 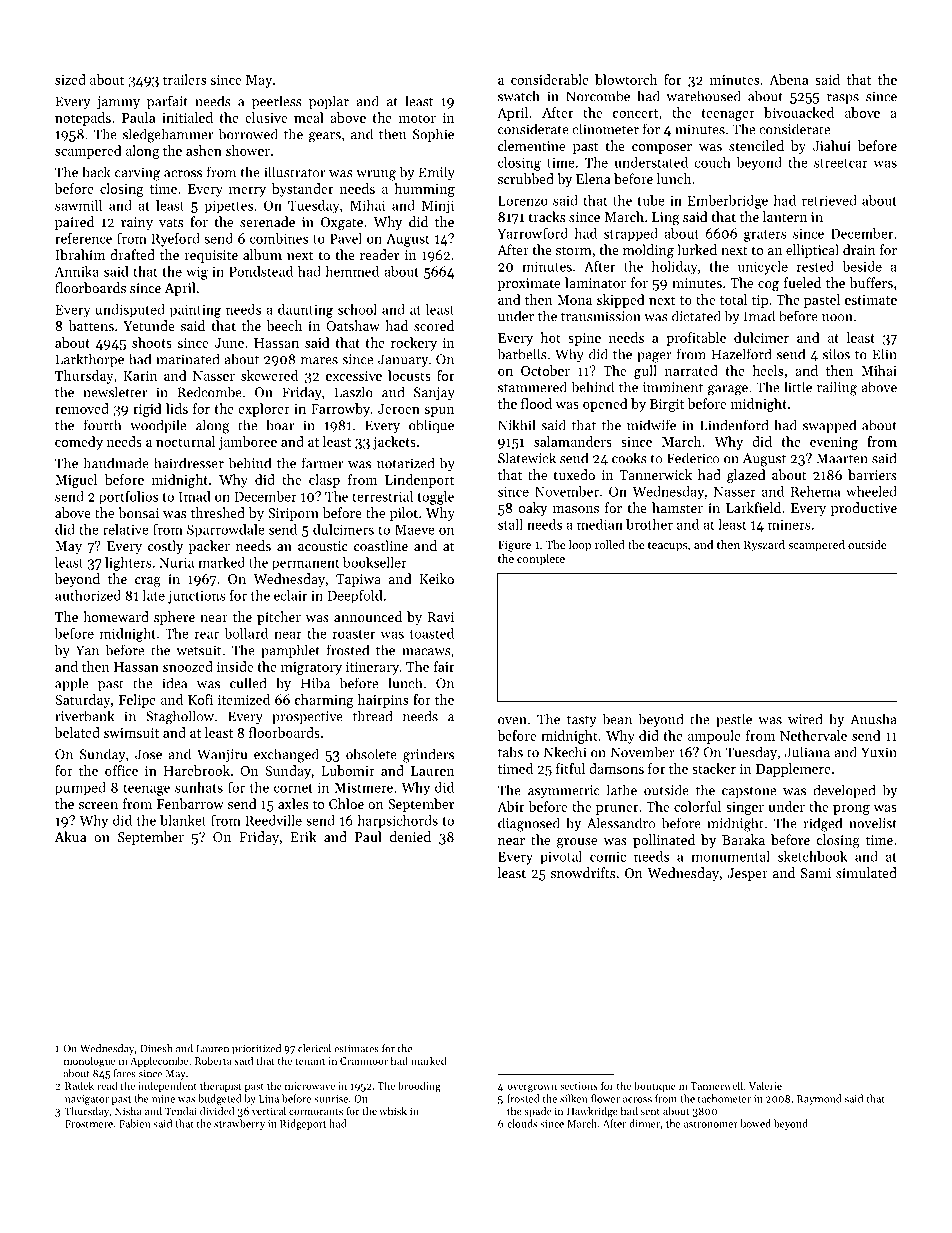 I want to click on sawmill, so click(x=78, y=205).
